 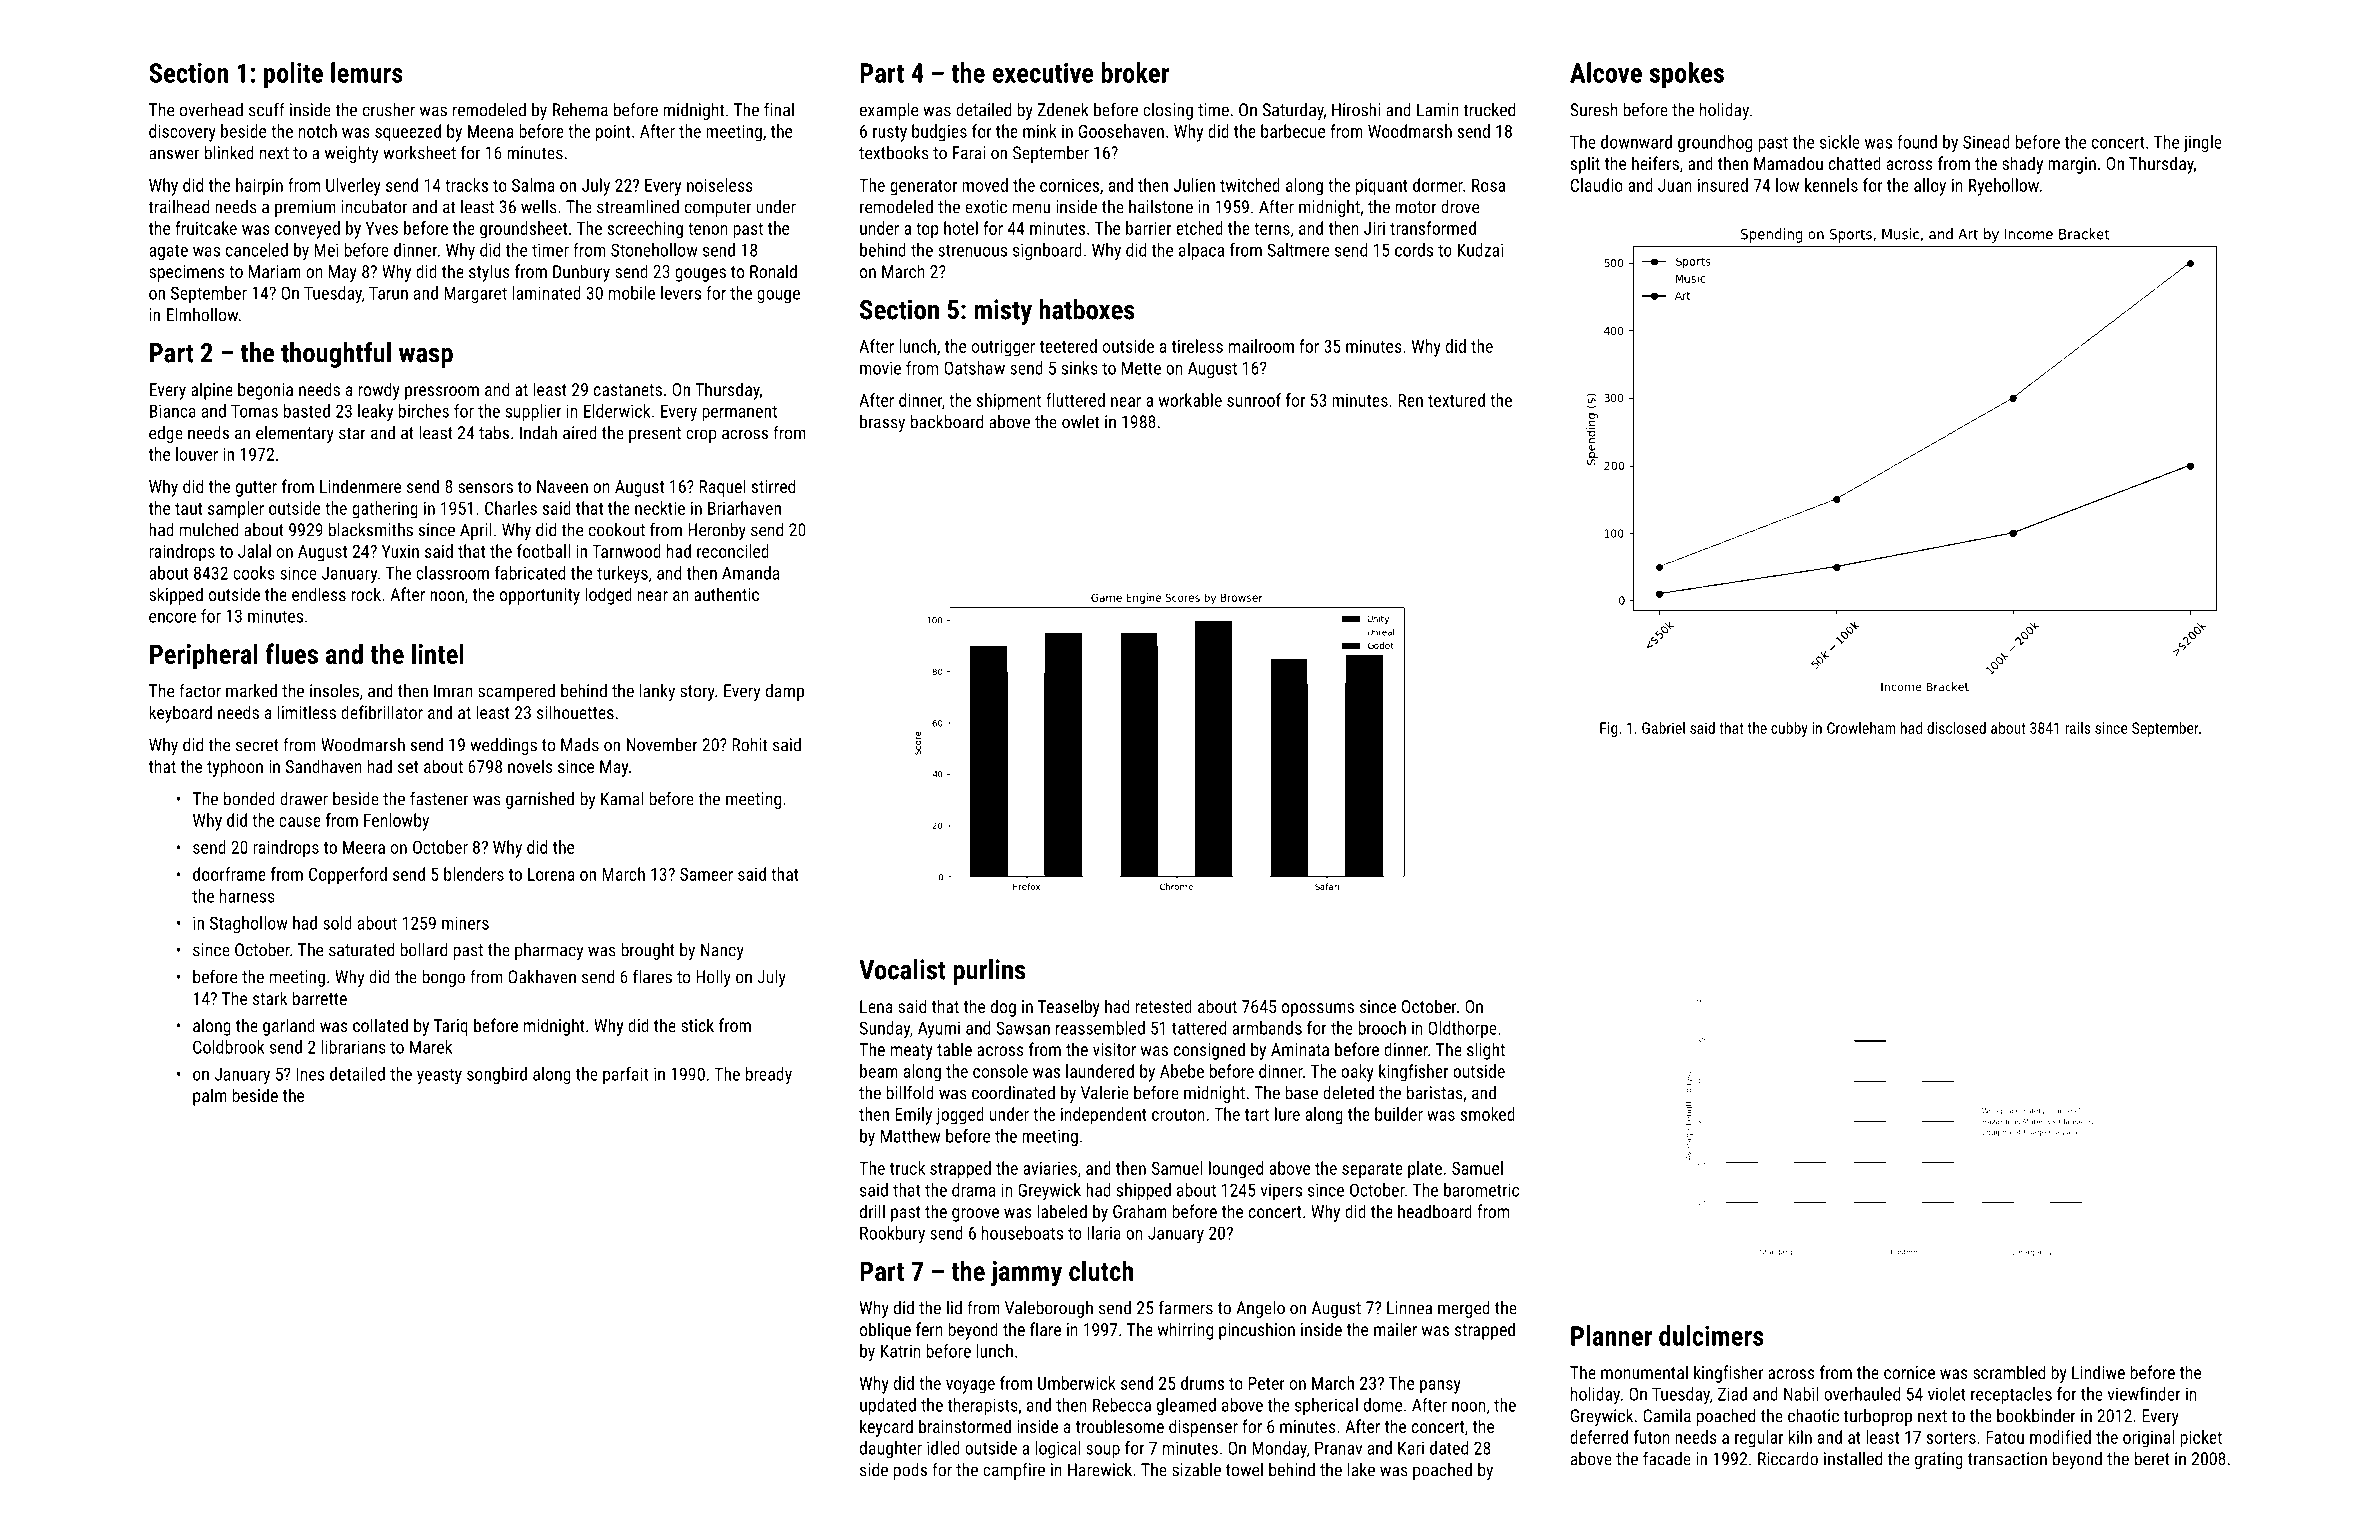 What do you see at coordinates (465, 923) in the screenshot?
I see `miners` at bounding box center [465, 923].
